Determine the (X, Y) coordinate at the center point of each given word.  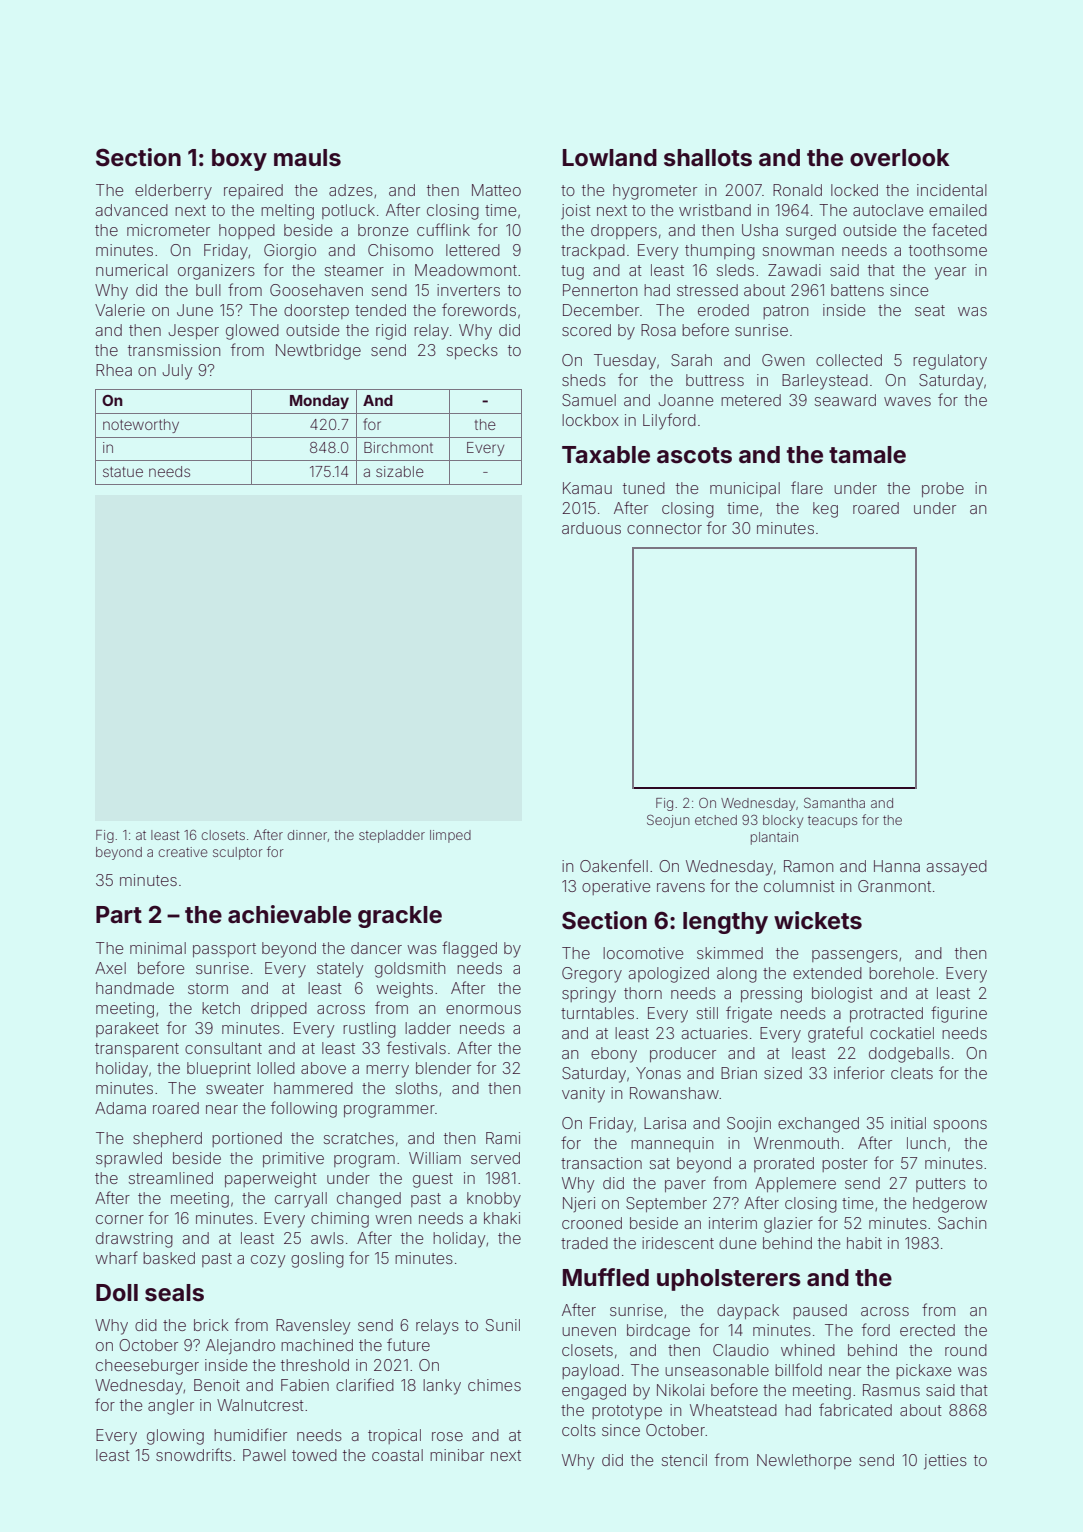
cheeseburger (147, 1367)
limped (450, 836)
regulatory (950, 362)
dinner (307, 835)
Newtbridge (318, 352)
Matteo (496, 190)
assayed (957, 868)
